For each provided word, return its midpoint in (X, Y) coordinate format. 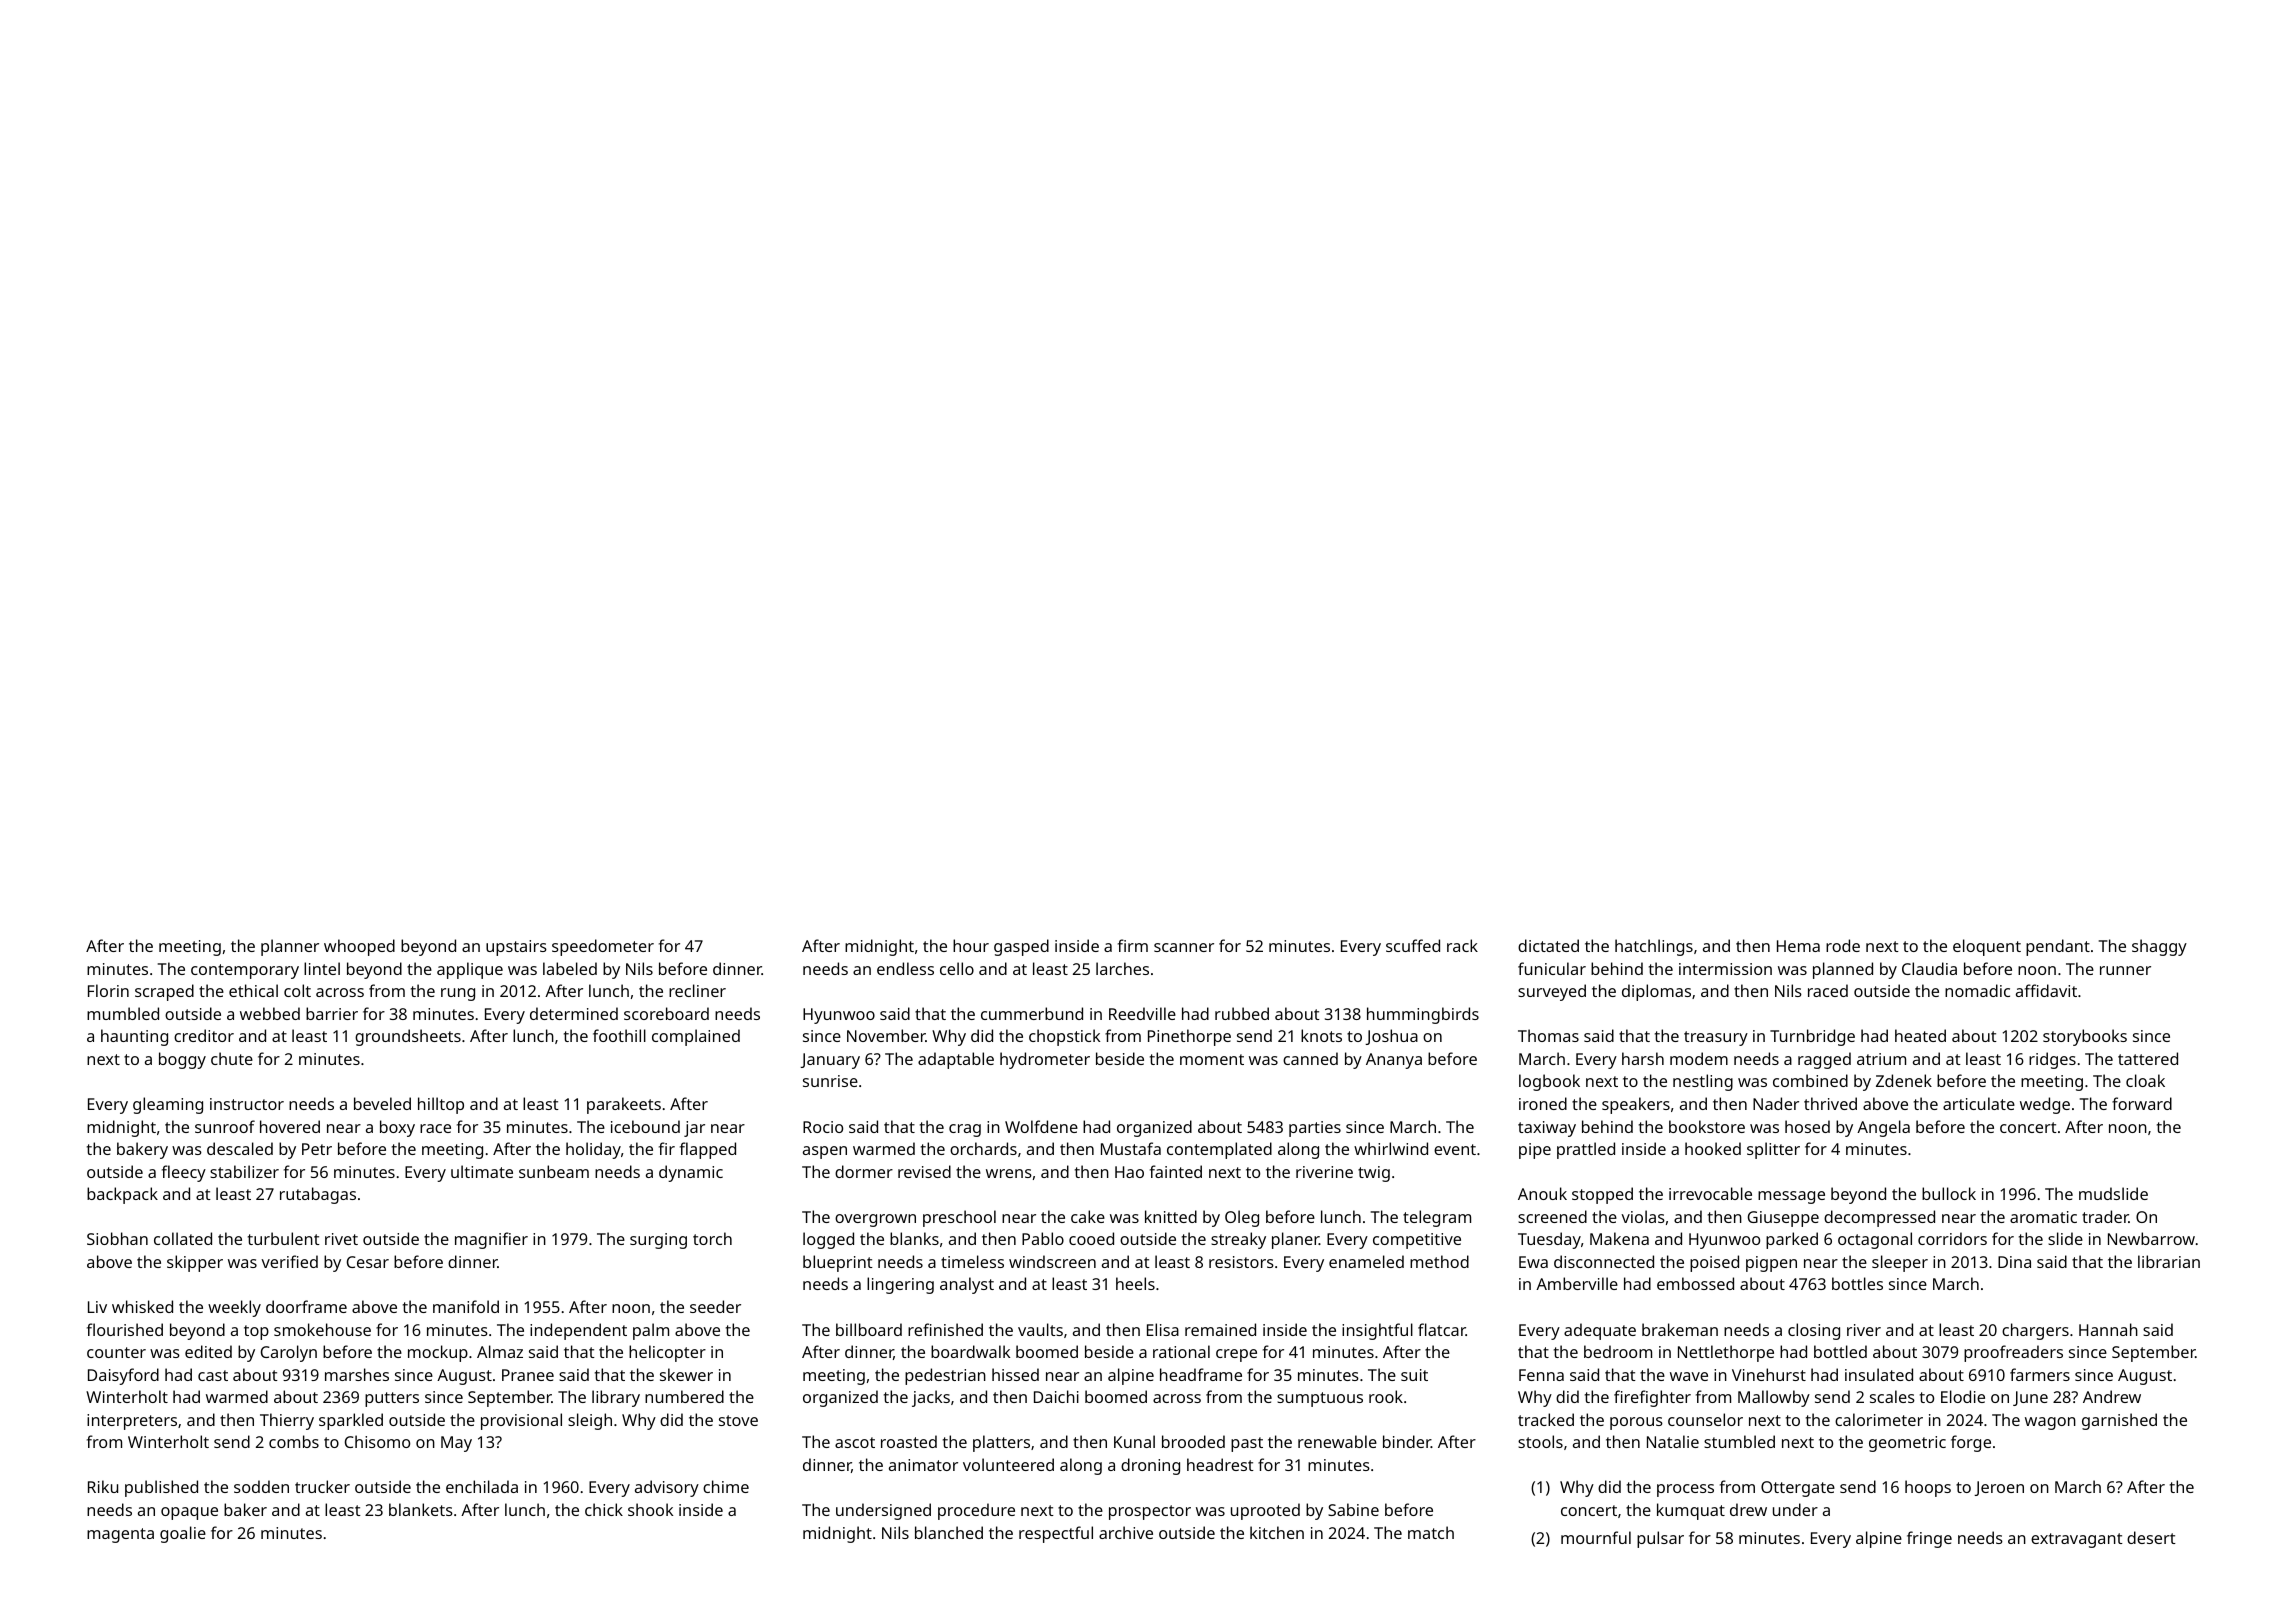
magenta (120, 1535)
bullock (1949, 1193)
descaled (240, 1148)
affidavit (2046, 990)
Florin (108, 990)
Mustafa (1131, 1148)
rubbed (1242, 1013)
